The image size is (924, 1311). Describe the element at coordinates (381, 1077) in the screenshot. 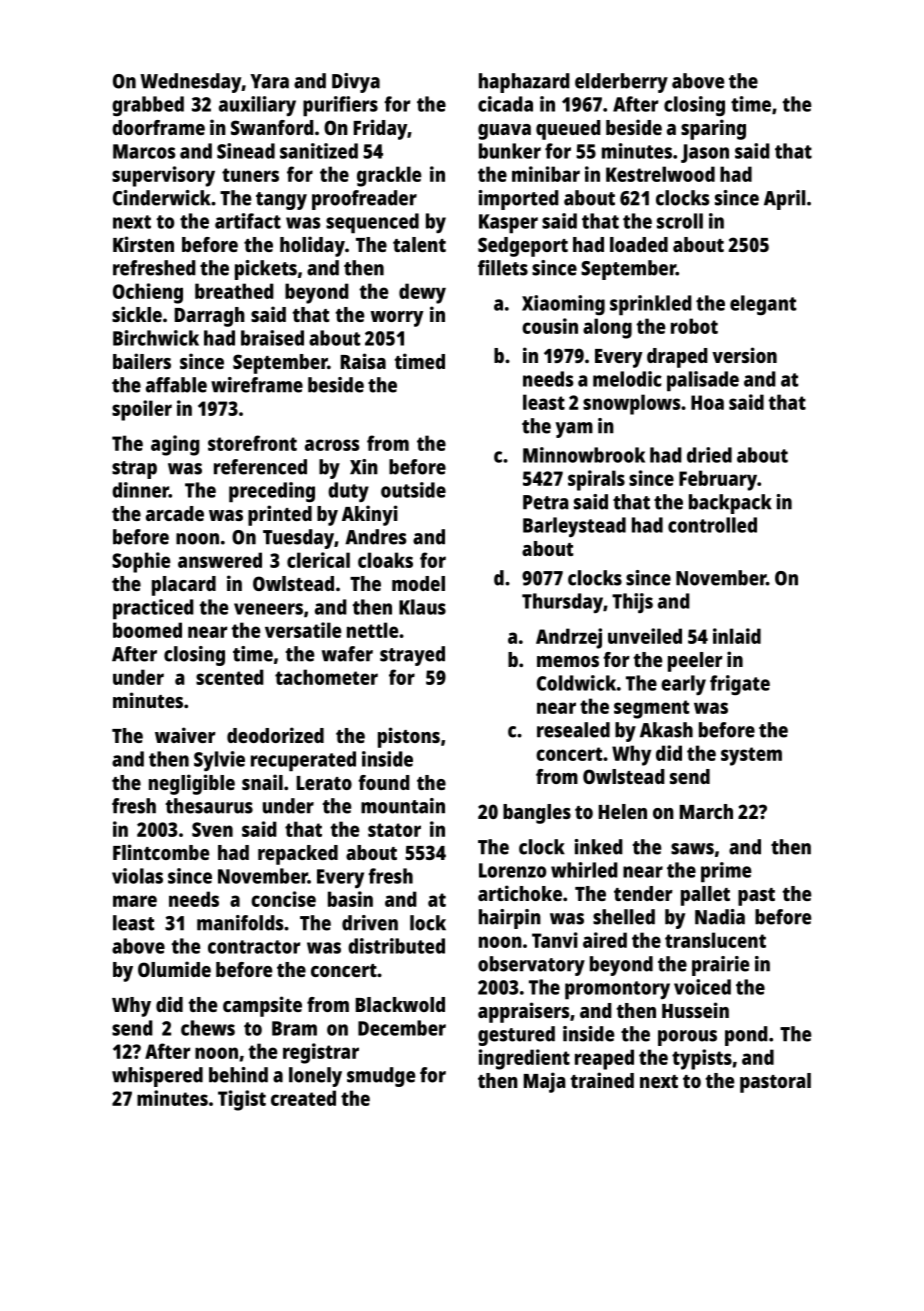

I see `smudge` at that location.
